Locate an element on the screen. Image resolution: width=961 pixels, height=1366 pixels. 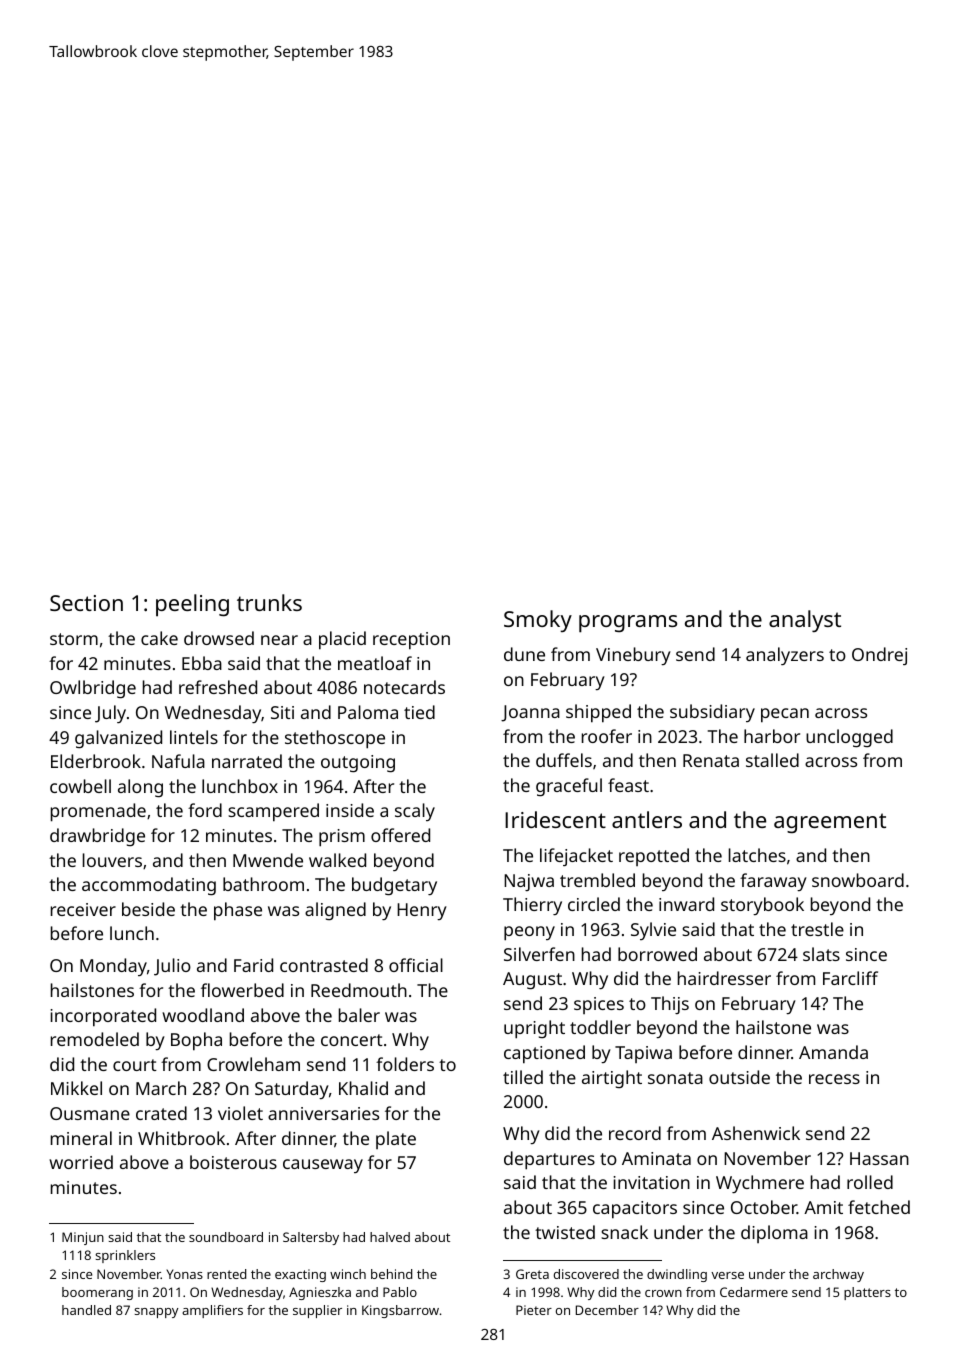
latches is located at coordinates (757, 855).
